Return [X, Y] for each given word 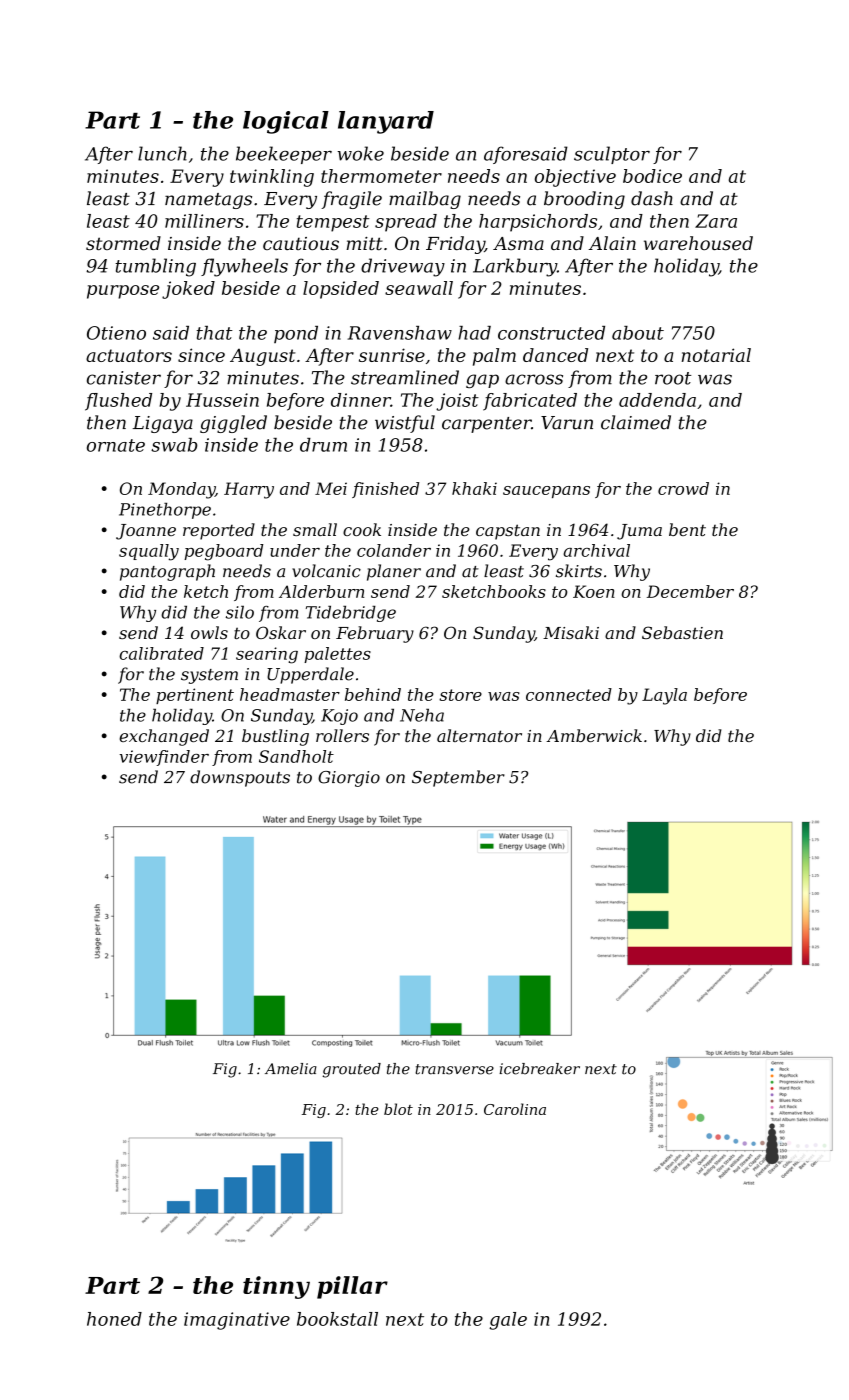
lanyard [386, 122]
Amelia [291, 1069]
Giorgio [349, 779]
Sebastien [682, 632]
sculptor [612, 155]
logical [286, 122]
